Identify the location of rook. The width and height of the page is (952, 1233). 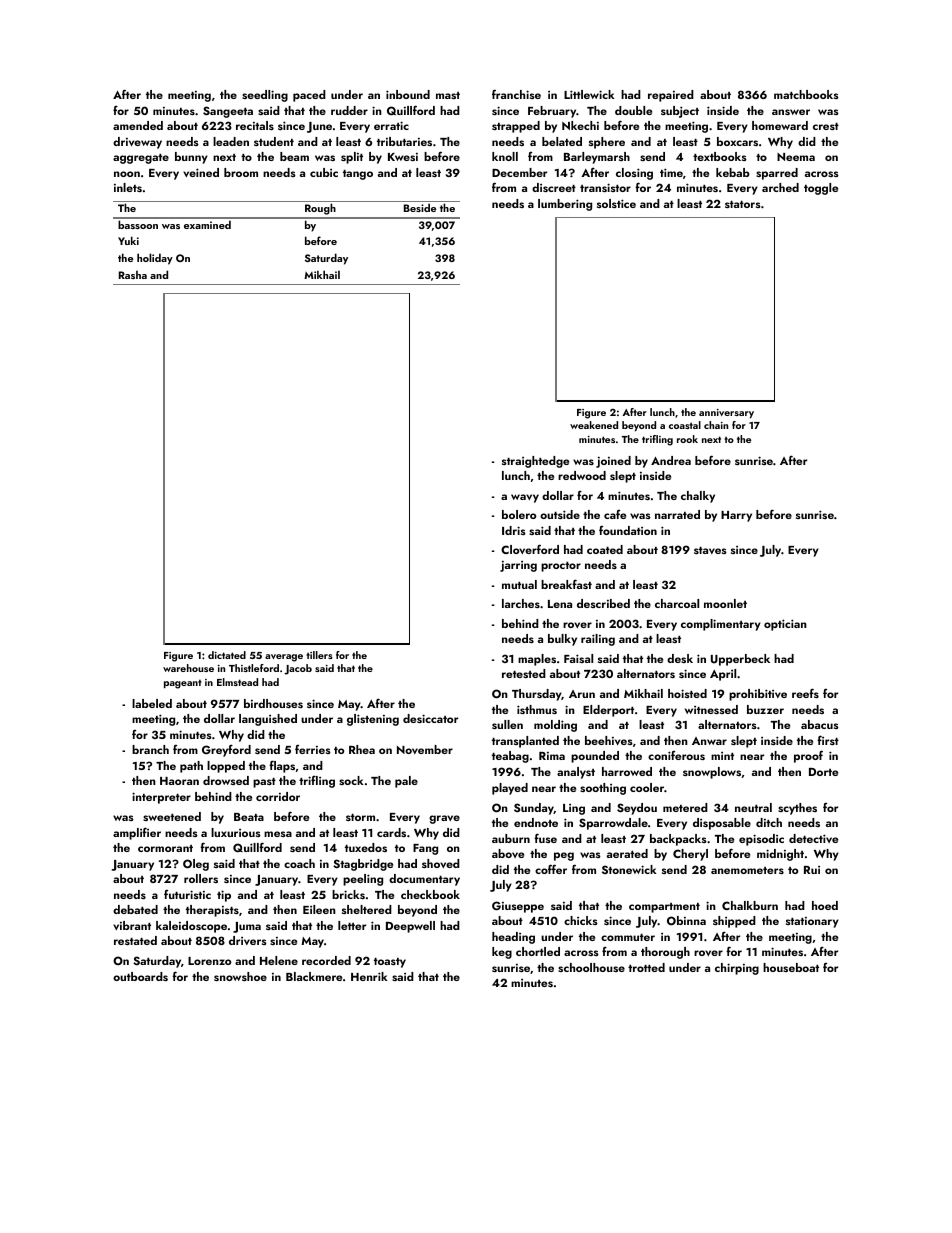
(687, 439).
